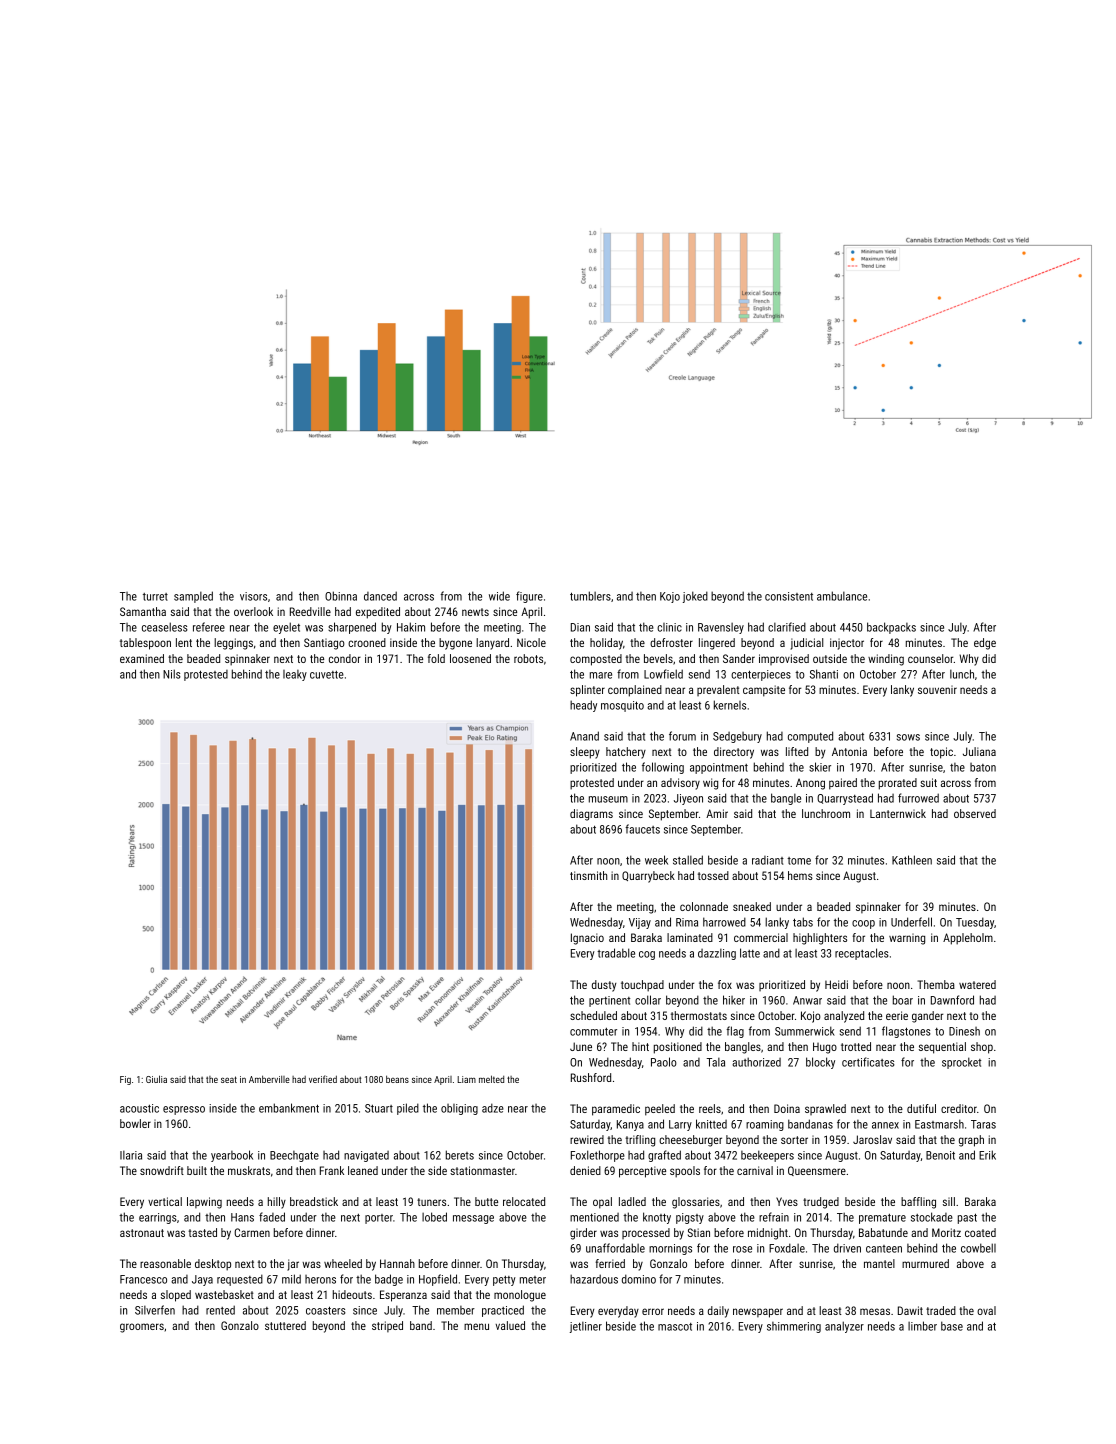 The width and height of the image is (1116, 1444). I want to click on sampled, so click(193, 597).
